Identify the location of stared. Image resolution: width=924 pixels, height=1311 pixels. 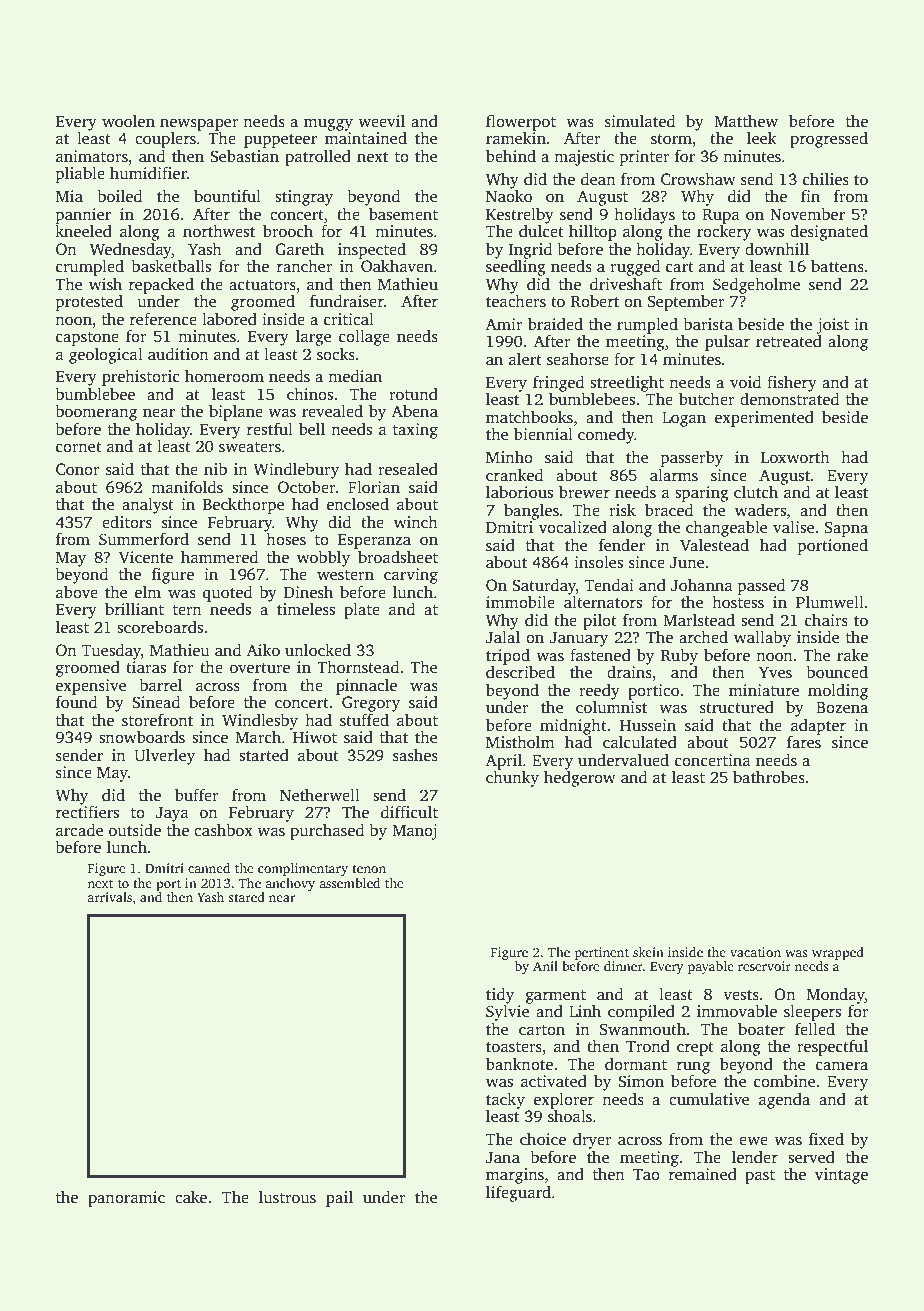
(246, 897).
